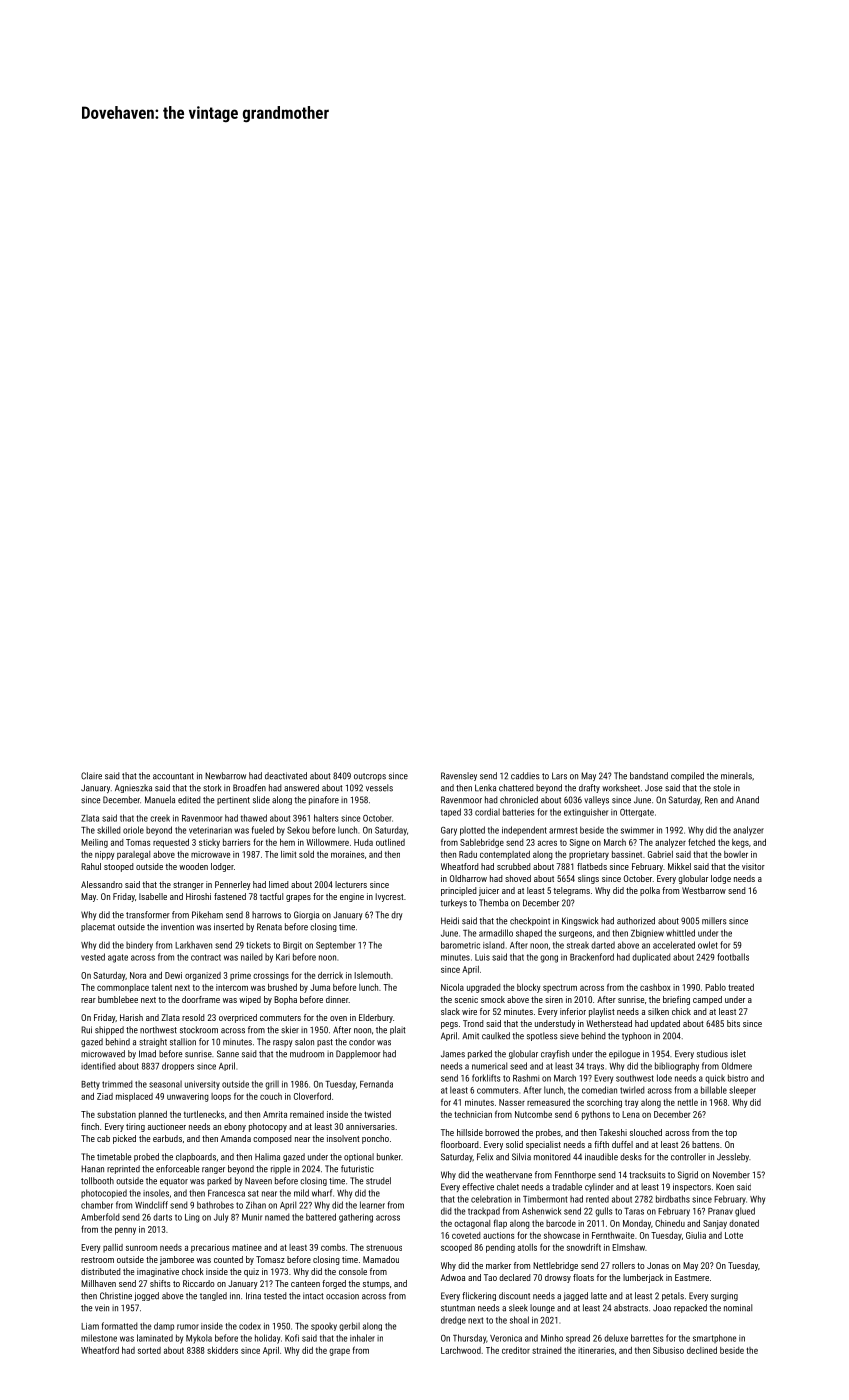 Image resolution: width=849 pixels, height=1400 pixels. Describe the element at coordinates (742, 1091) in the document. I see `sleeper` at that location.
